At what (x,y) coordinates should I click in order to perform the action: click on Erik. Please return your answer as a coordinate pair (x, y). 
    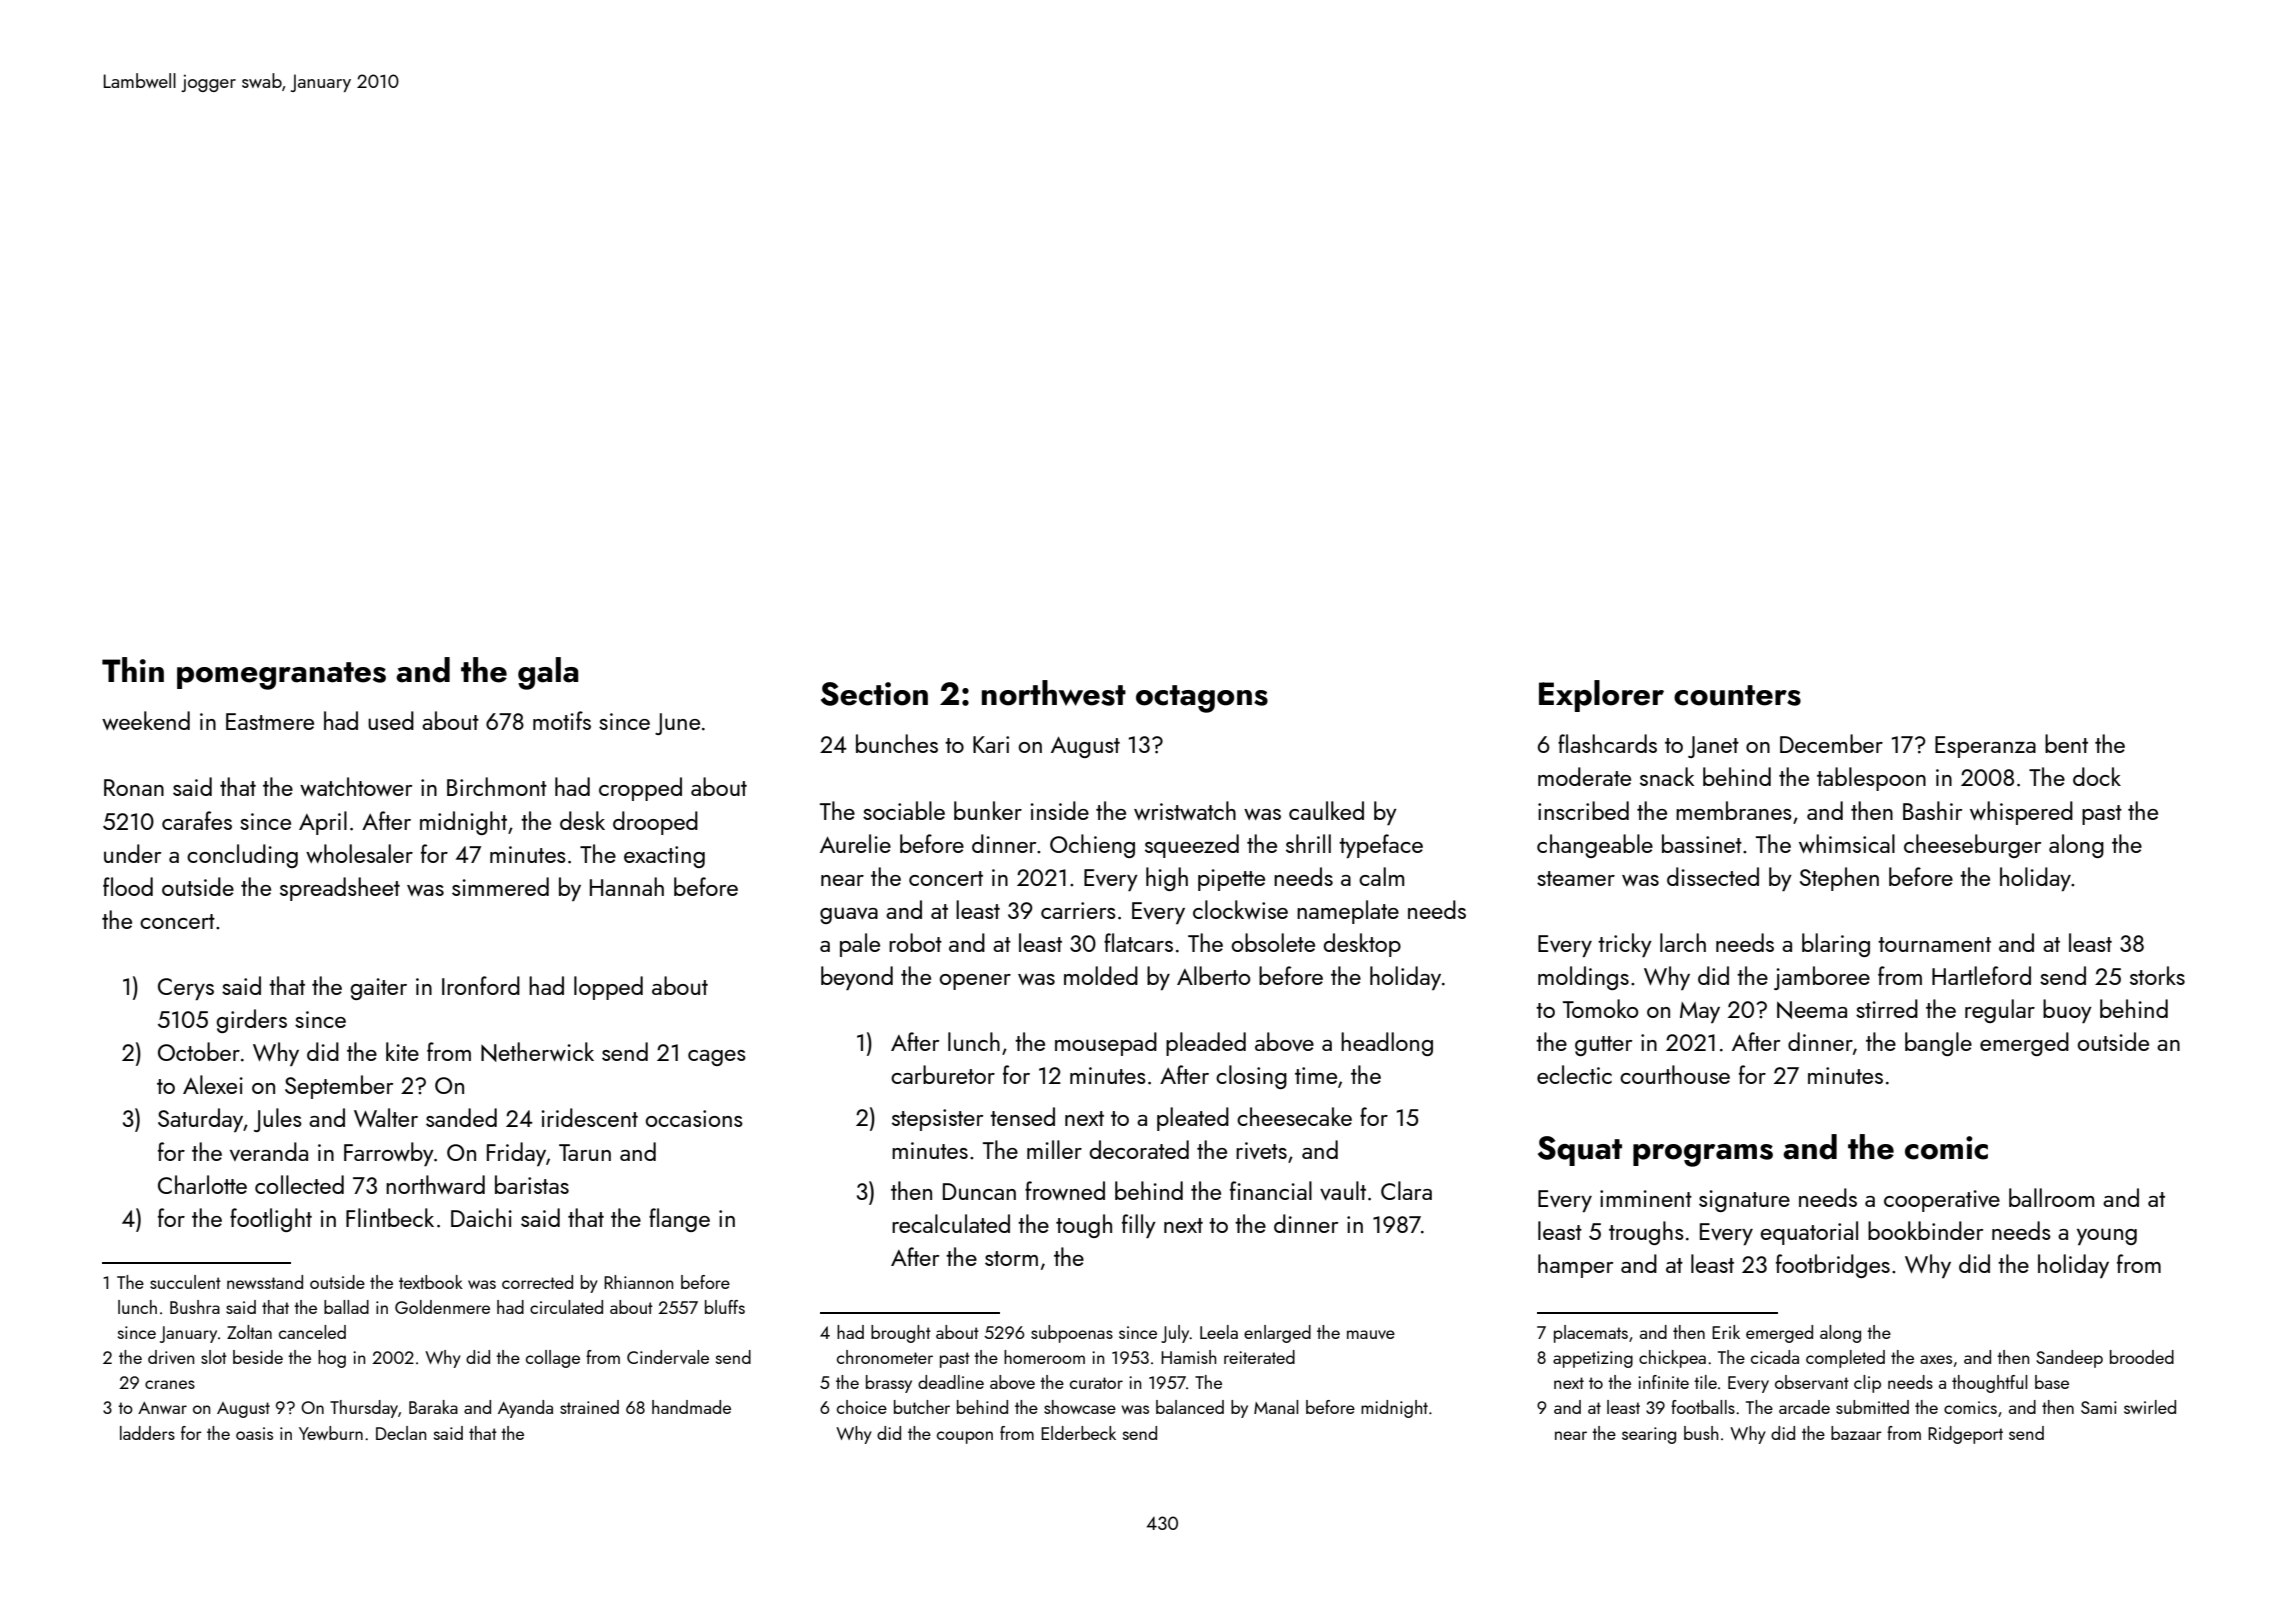
    Looking at the image, I should click on (1726, 1332).
